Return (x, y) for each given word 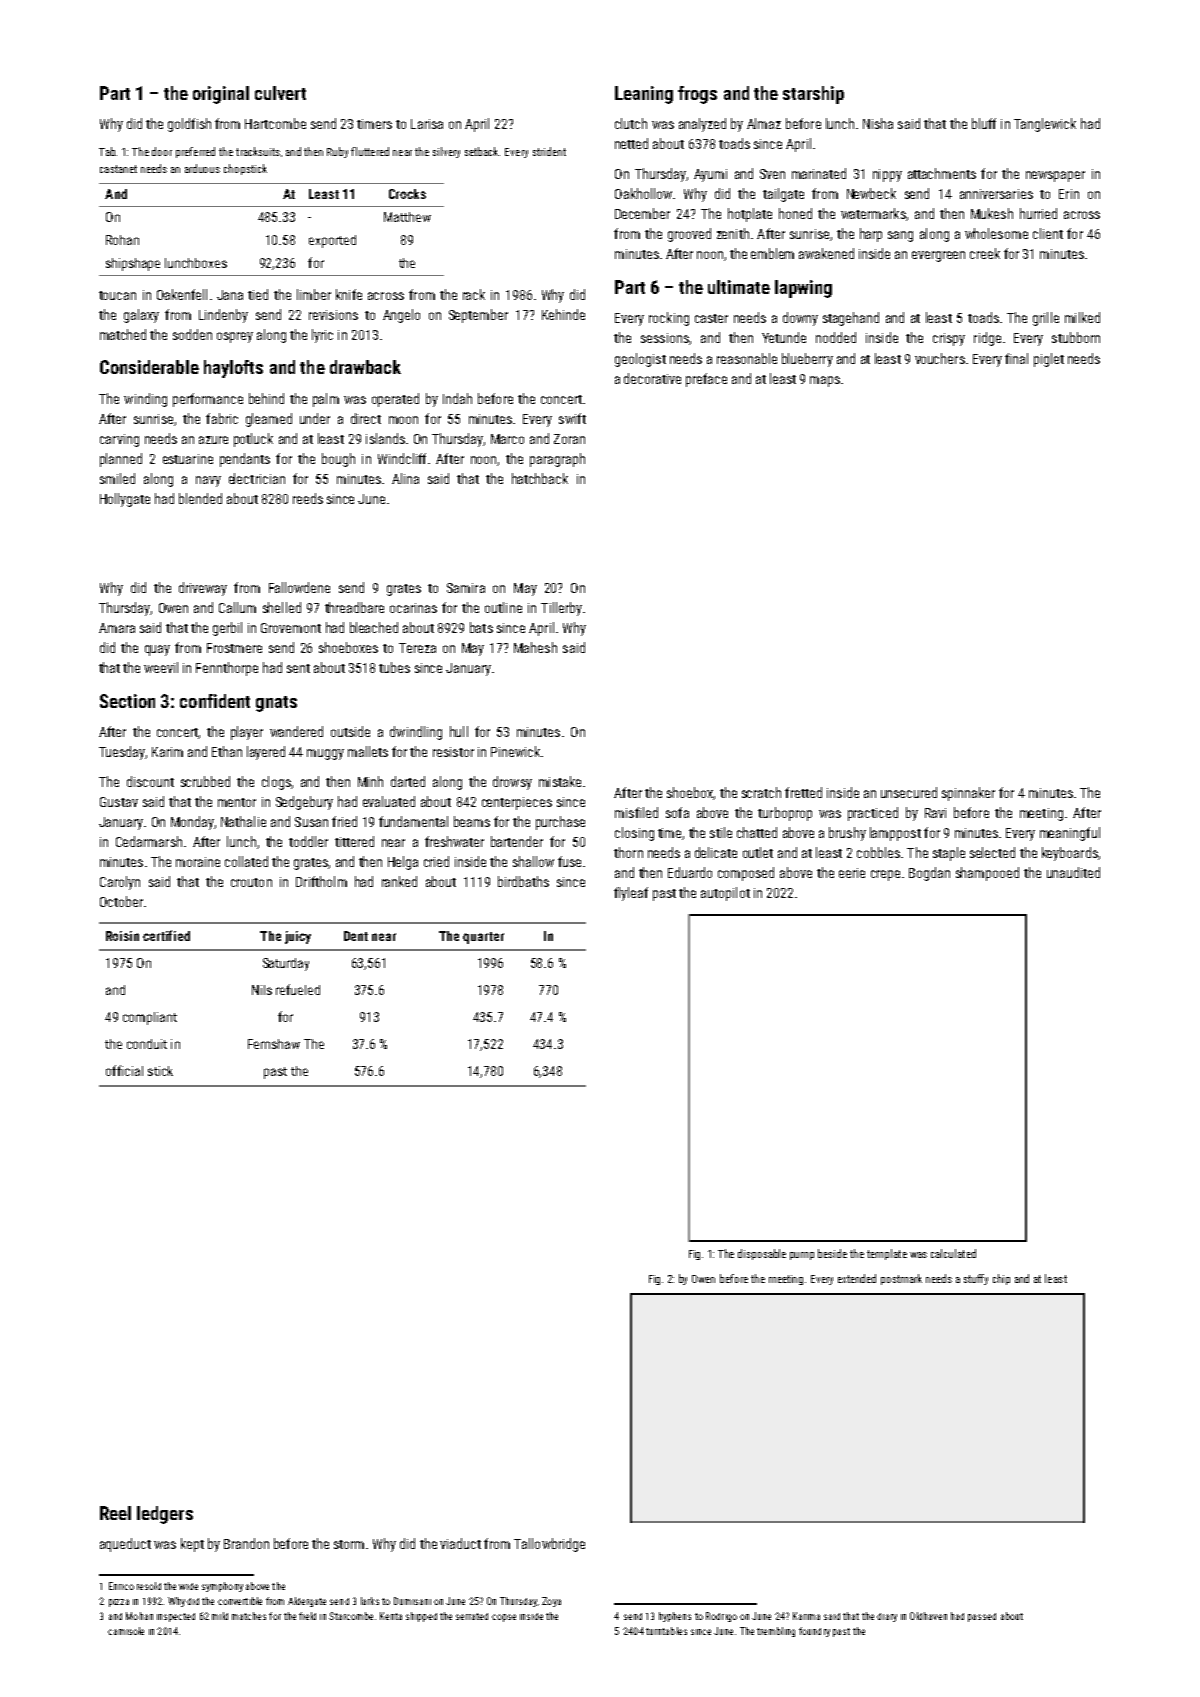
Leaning (644, 95)
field (307, 1616)
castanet (118, 169)
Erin (1069, 194)
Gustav (119, 802)
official (124, 1070)
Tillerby (561, 609)
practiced (873, 814)
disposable (762, 1254)
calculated (953, 1253)
